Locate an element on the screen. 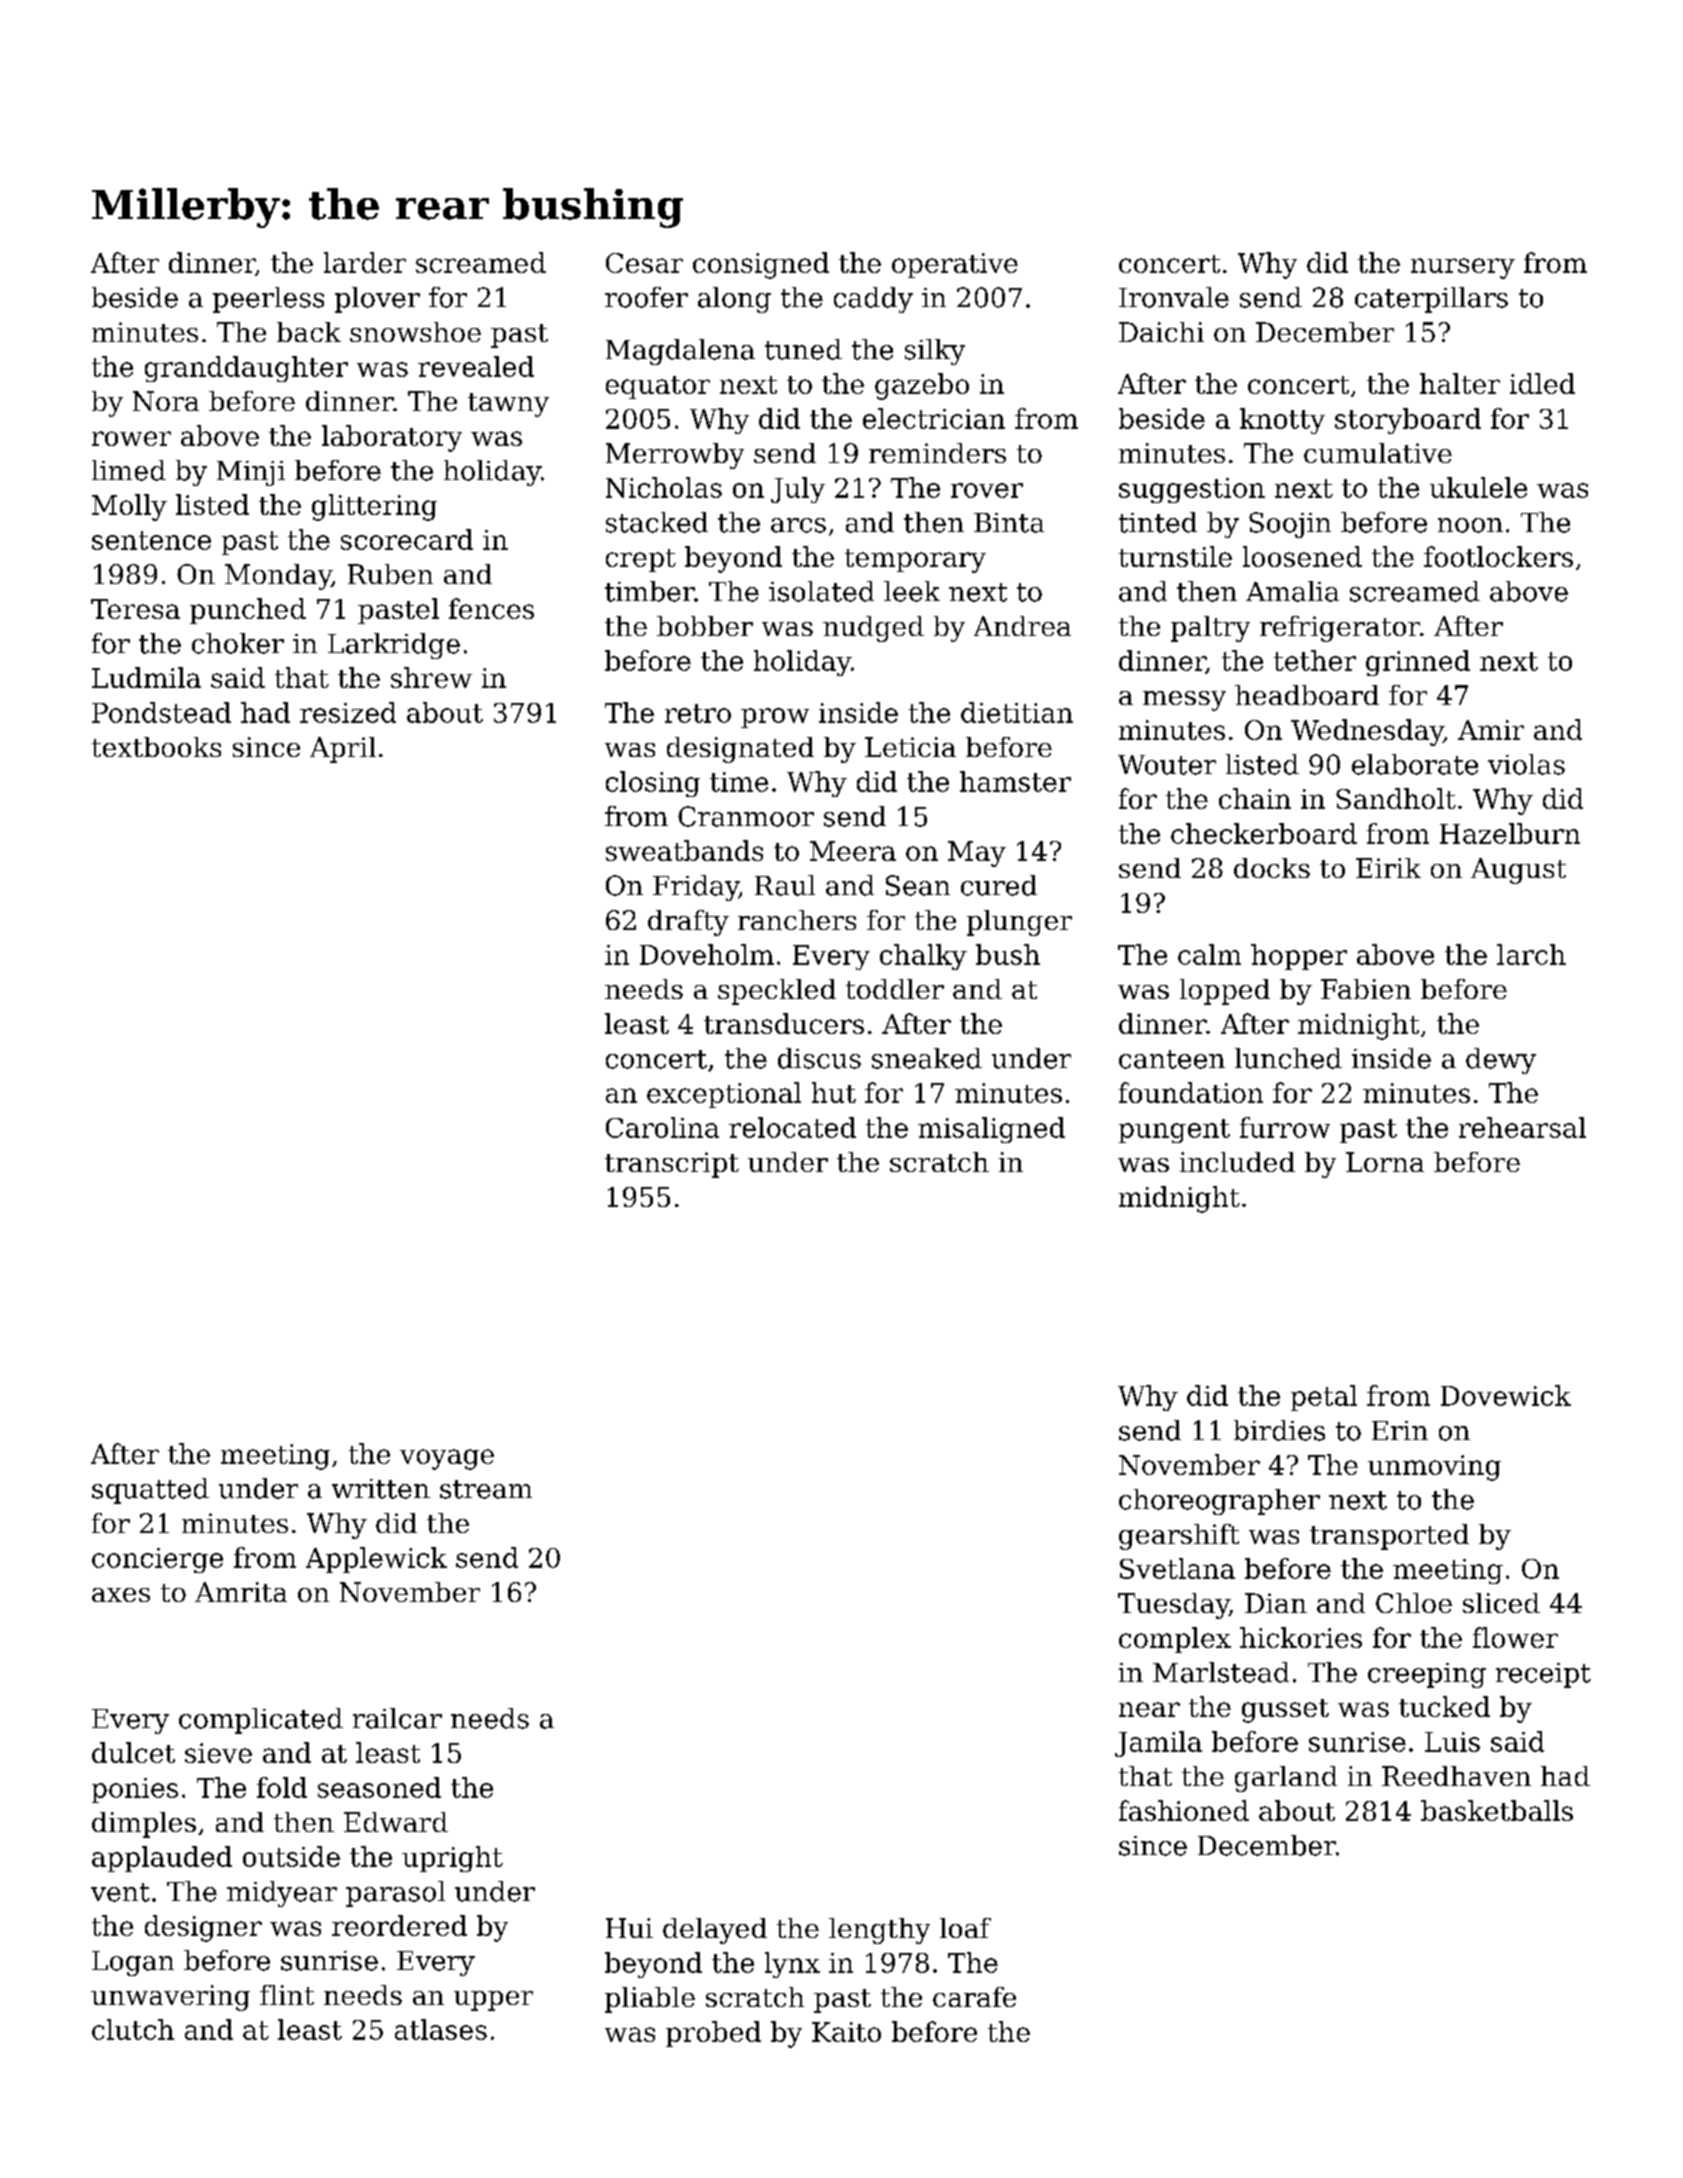 Image resolution: width=1683 pixels, height=2178 pixels. carafe is located at coordinates (974, 1997).
